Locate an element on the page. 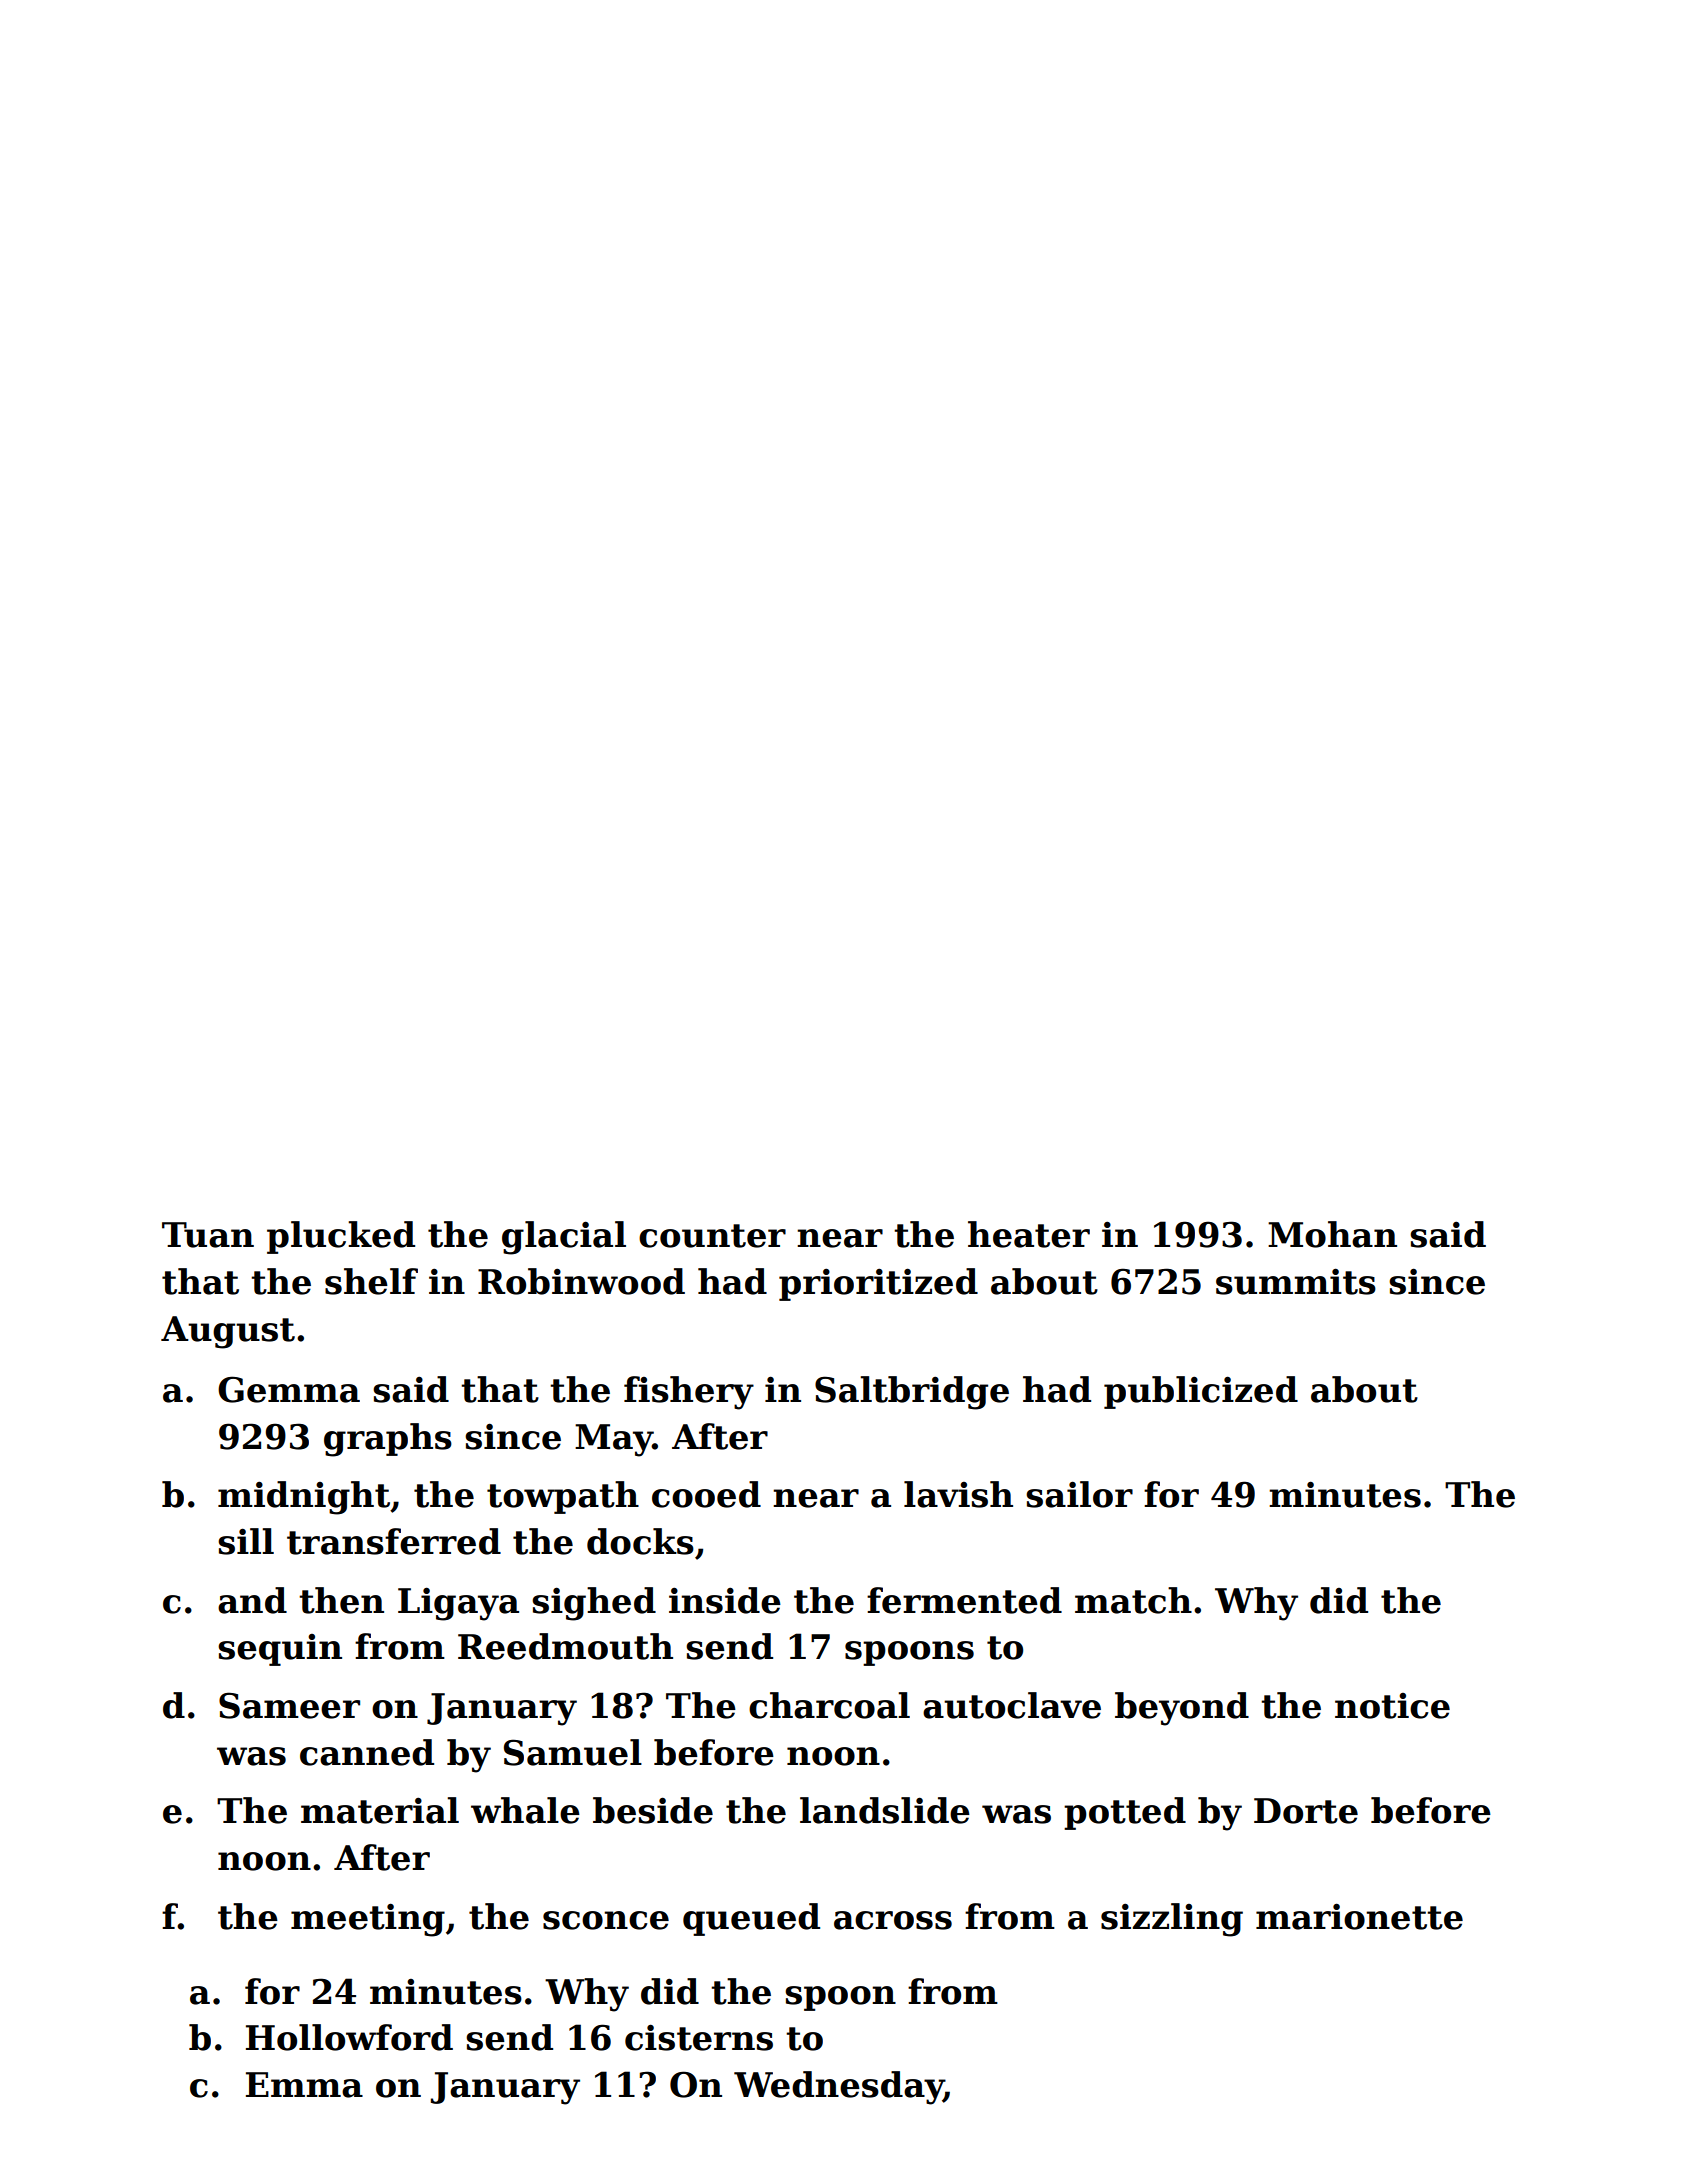 The height and width of the page is (2178, 1683). Ligaya is located at coordinates (458, 1604).
